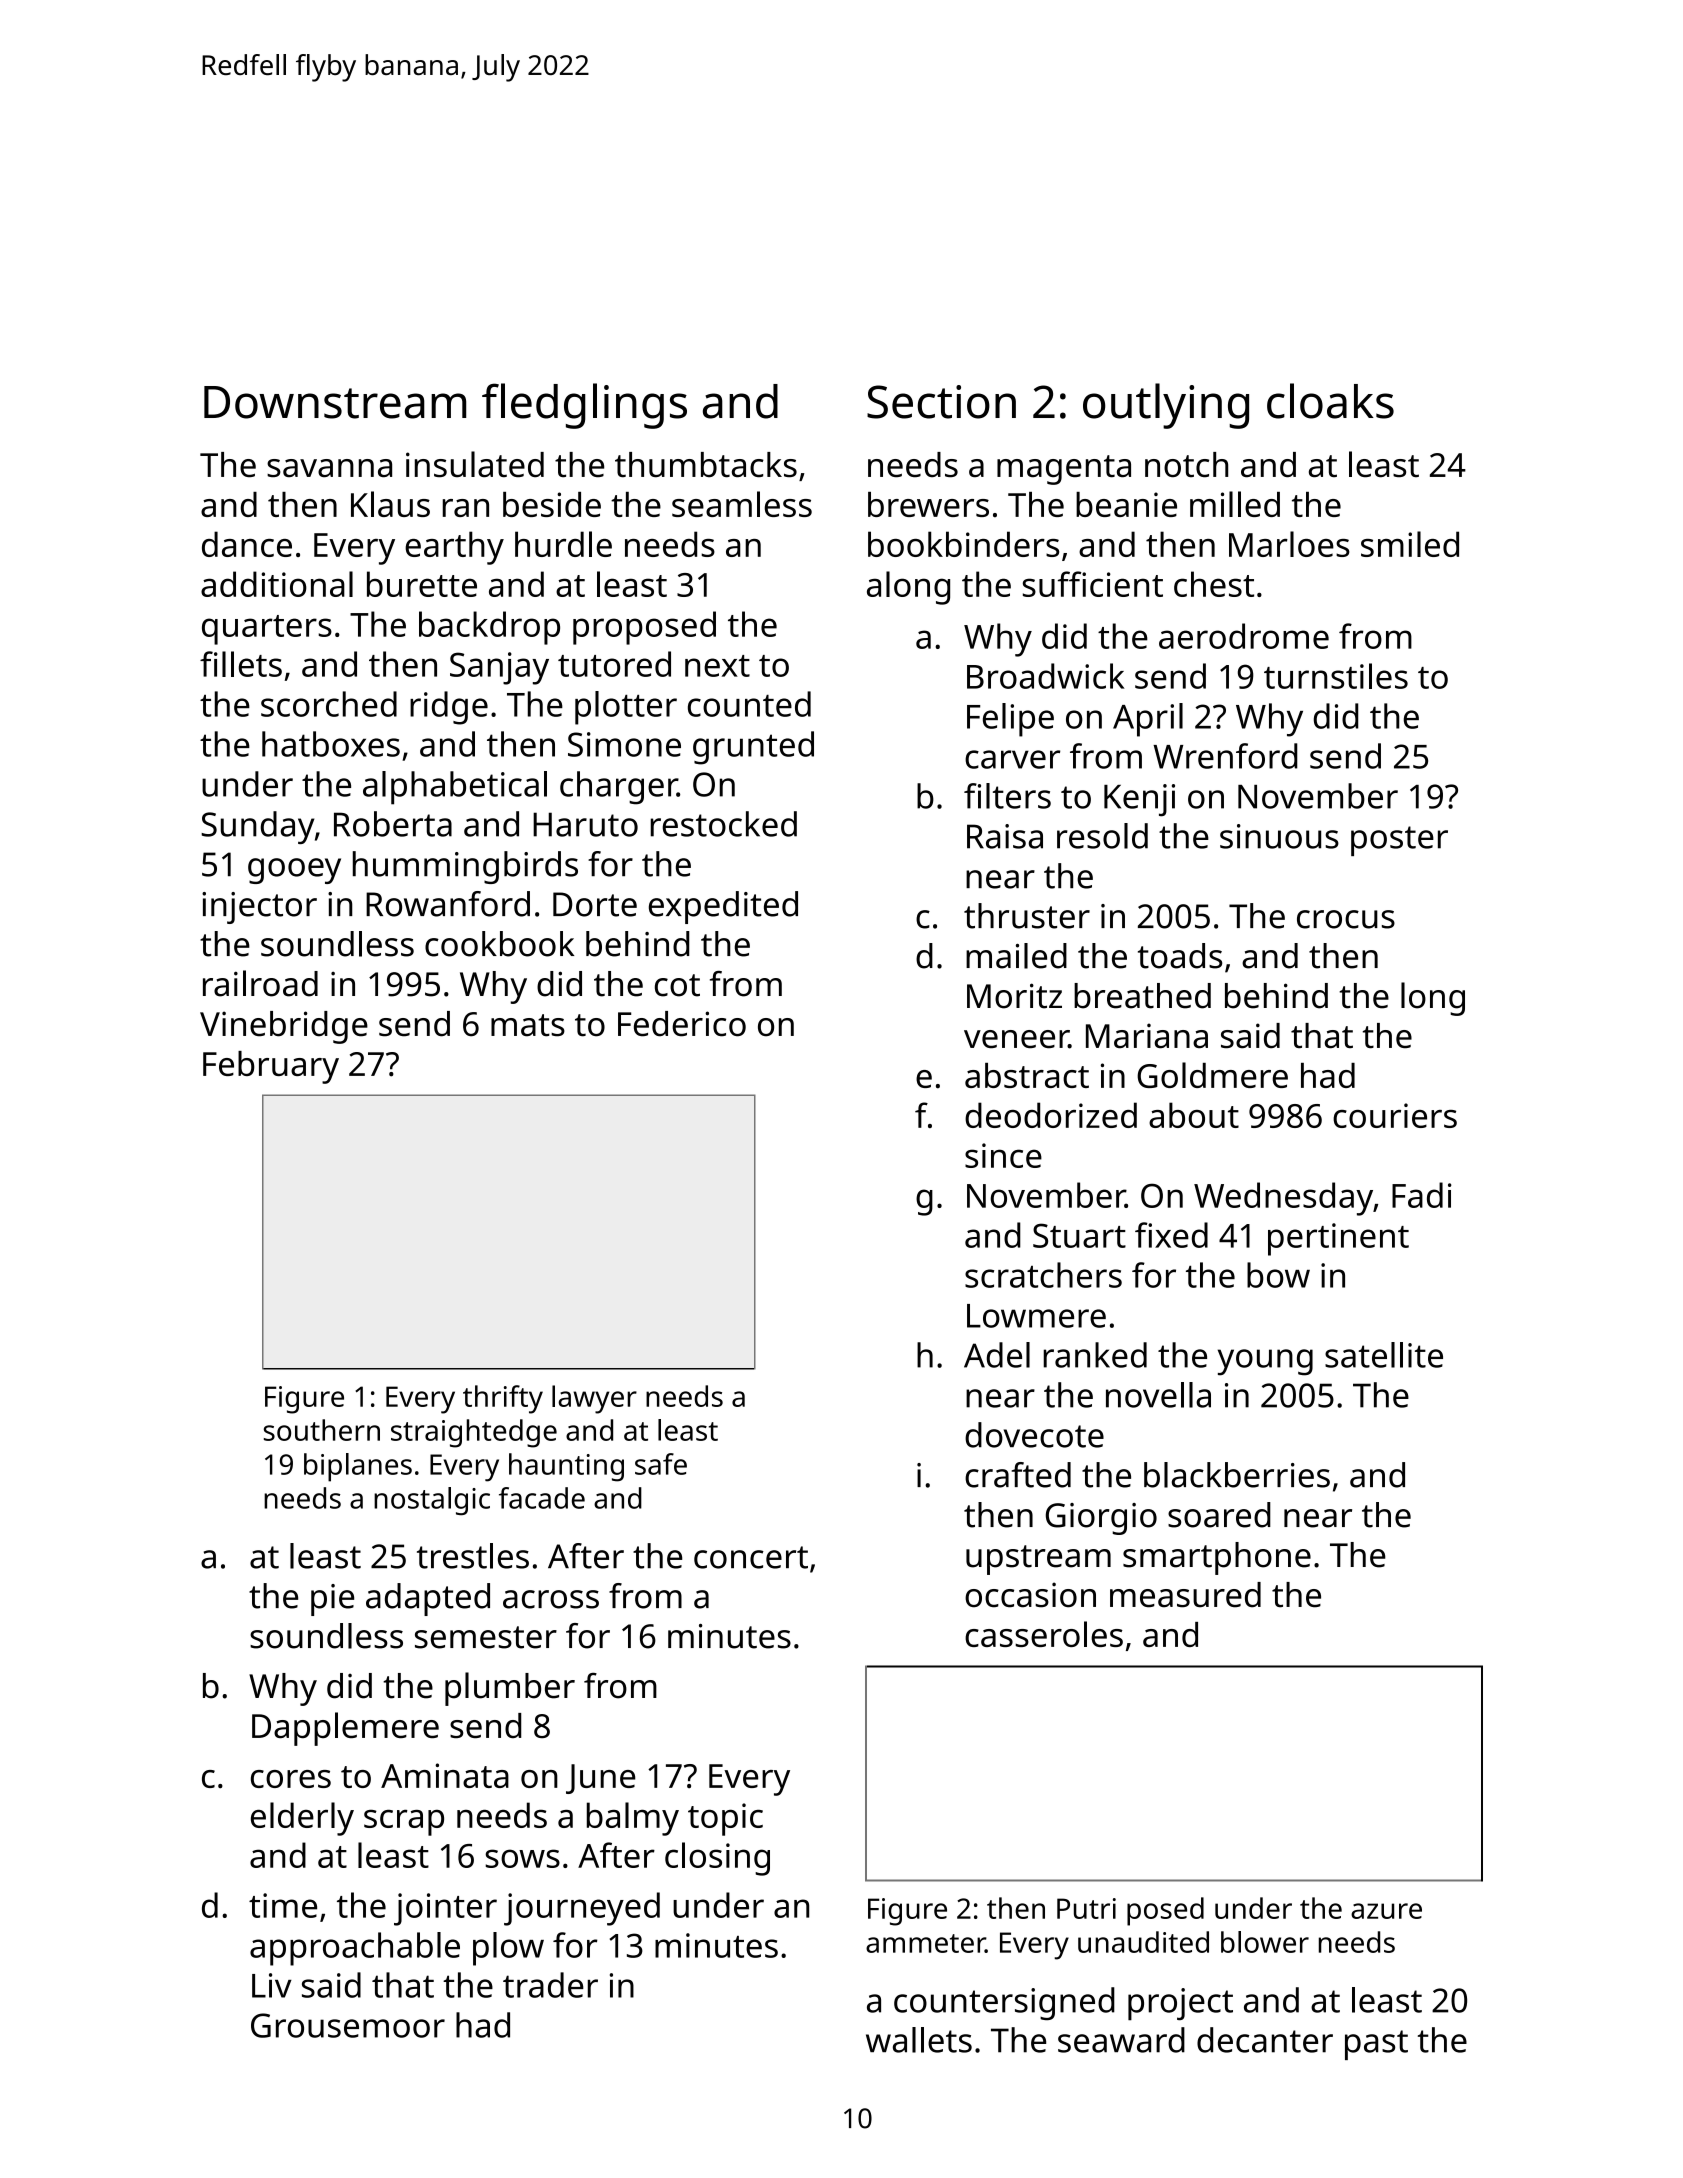  Describe the element at coordinates (271, 1067) in the screenshot. I see `February` at that location.
